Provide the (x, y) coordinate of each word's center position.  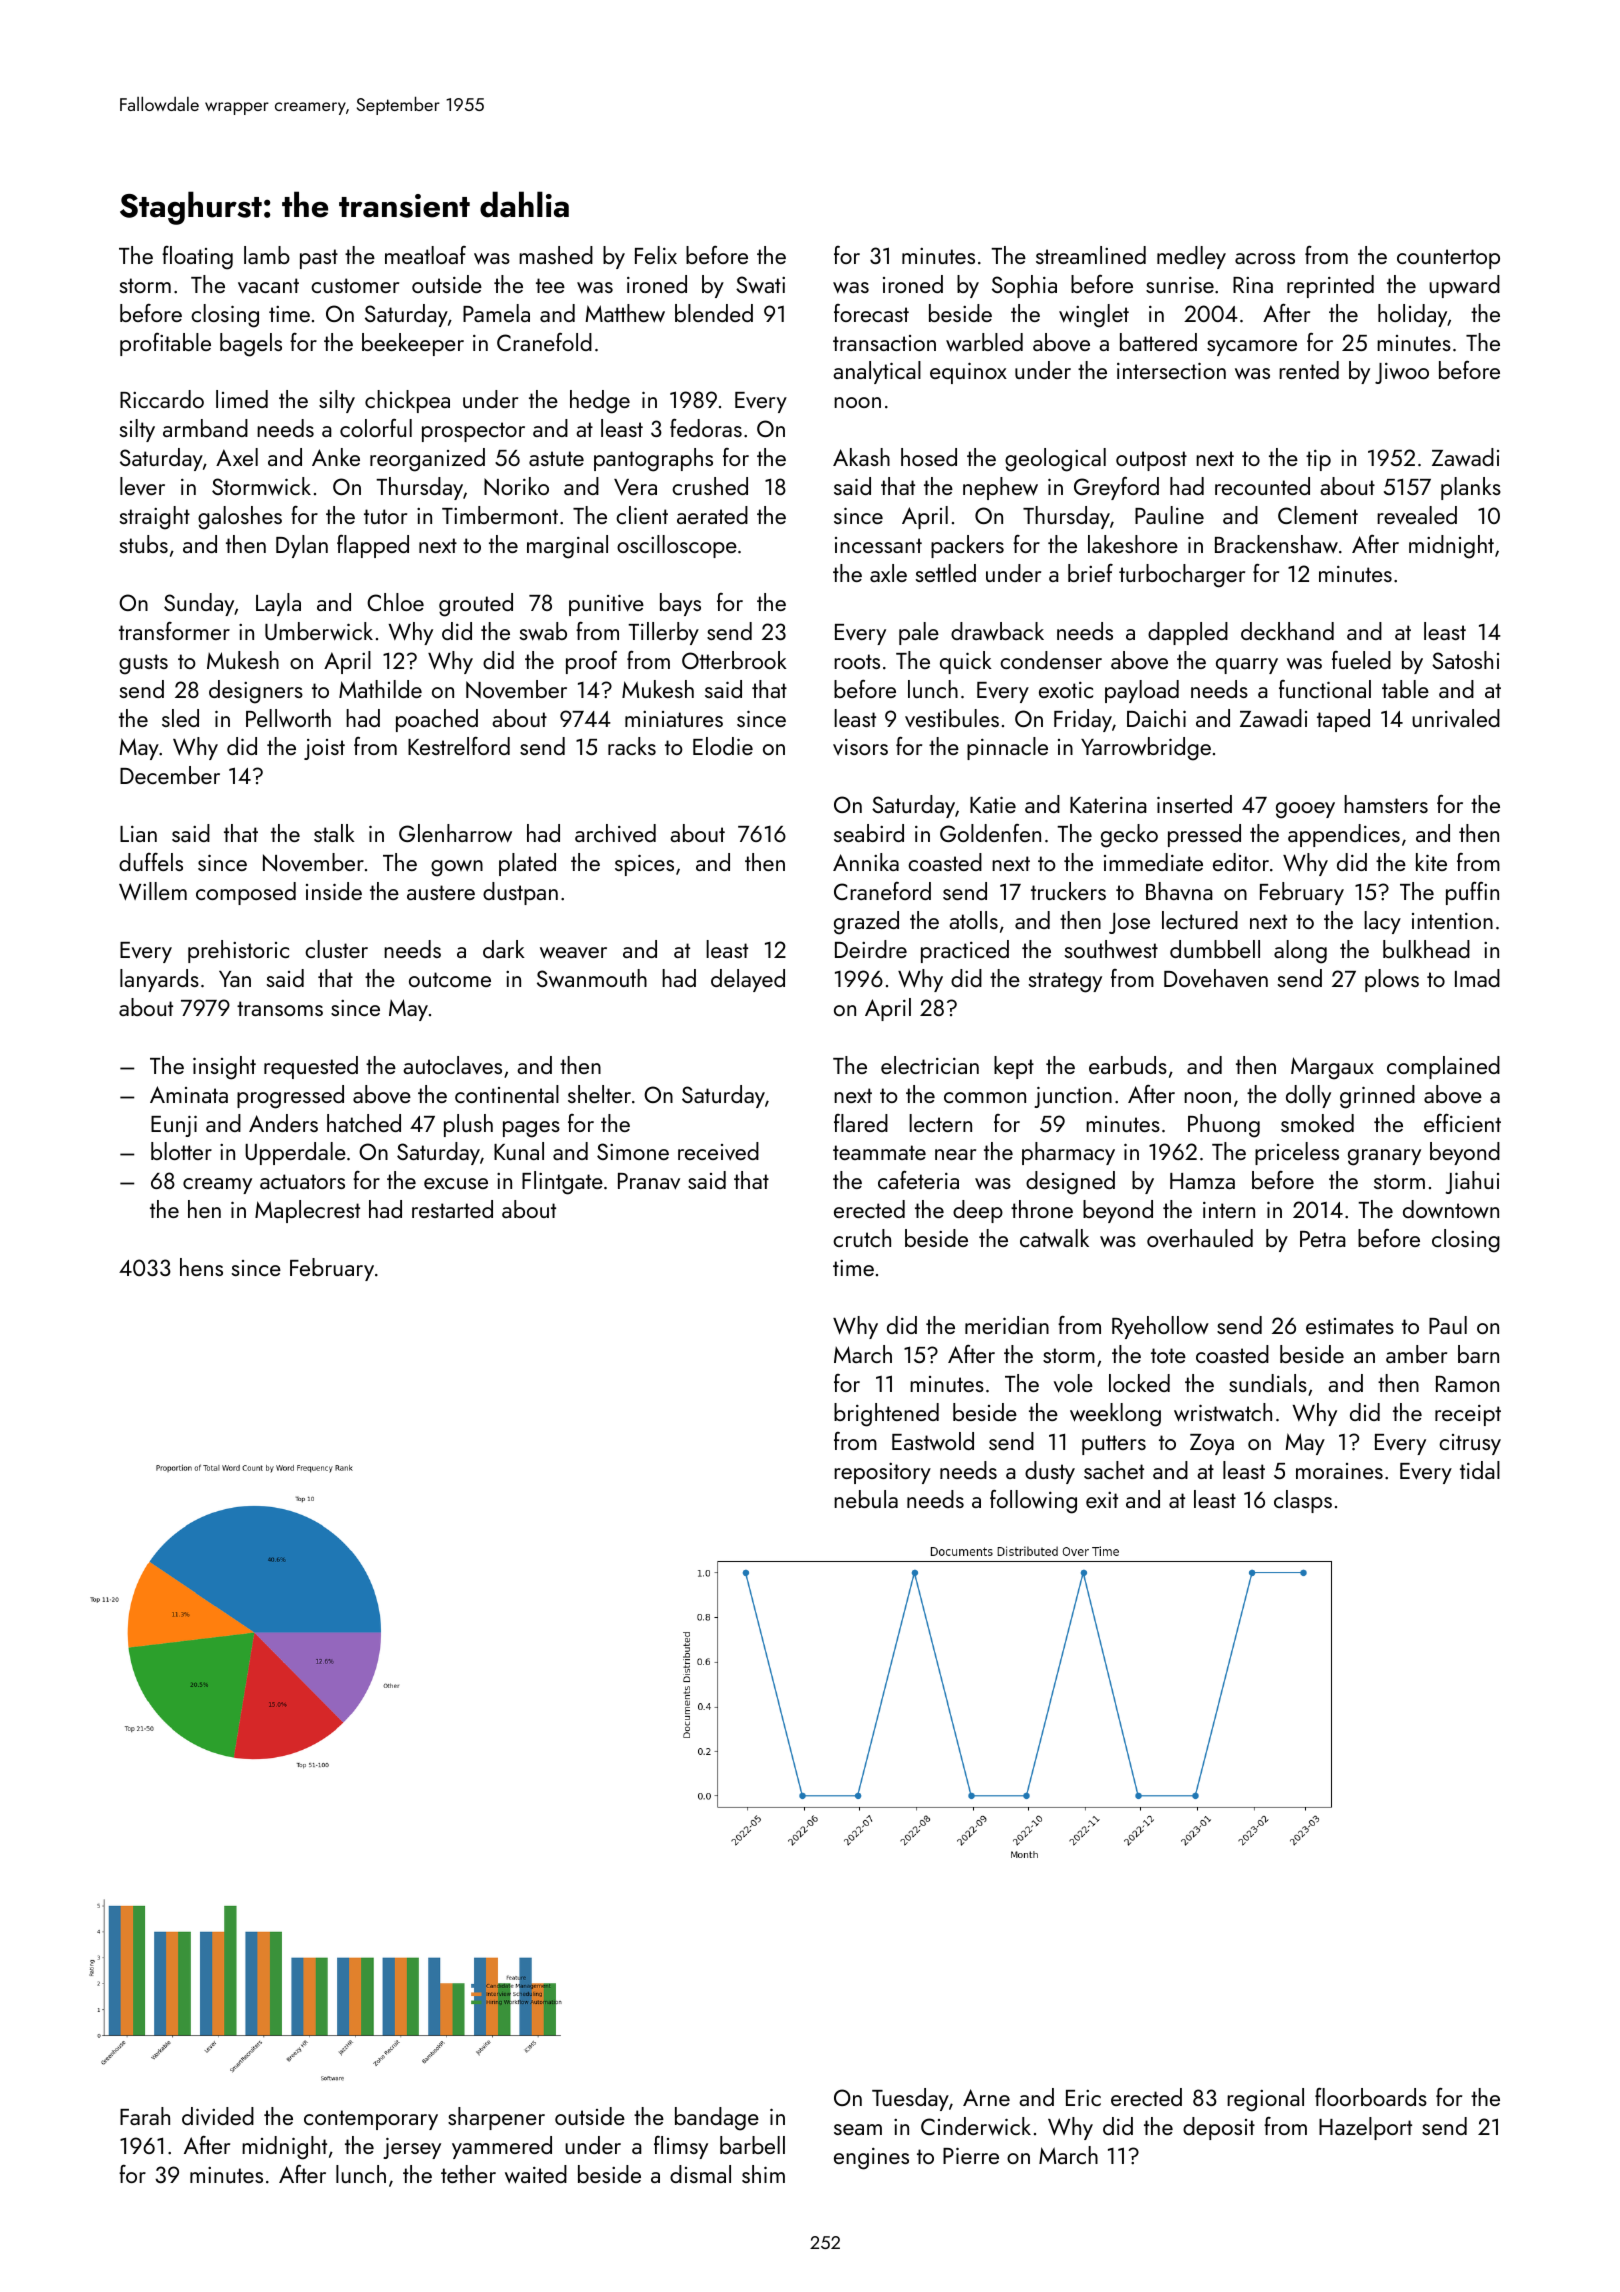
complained (1443, 1067)
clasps (1303, 1501)
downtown (1451, 1209)
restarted (452, 1209)
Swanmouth (592, 978)
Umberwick (319, 631)
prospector (473, 432)
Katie (993, 804)
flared (861, 1123)
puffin (1472, 893)
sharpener (496, 2118)
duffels (151, 862)
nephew (1000, 488)
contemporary (371, 2120)
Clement (1318, 515)
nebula (866, 1499)
